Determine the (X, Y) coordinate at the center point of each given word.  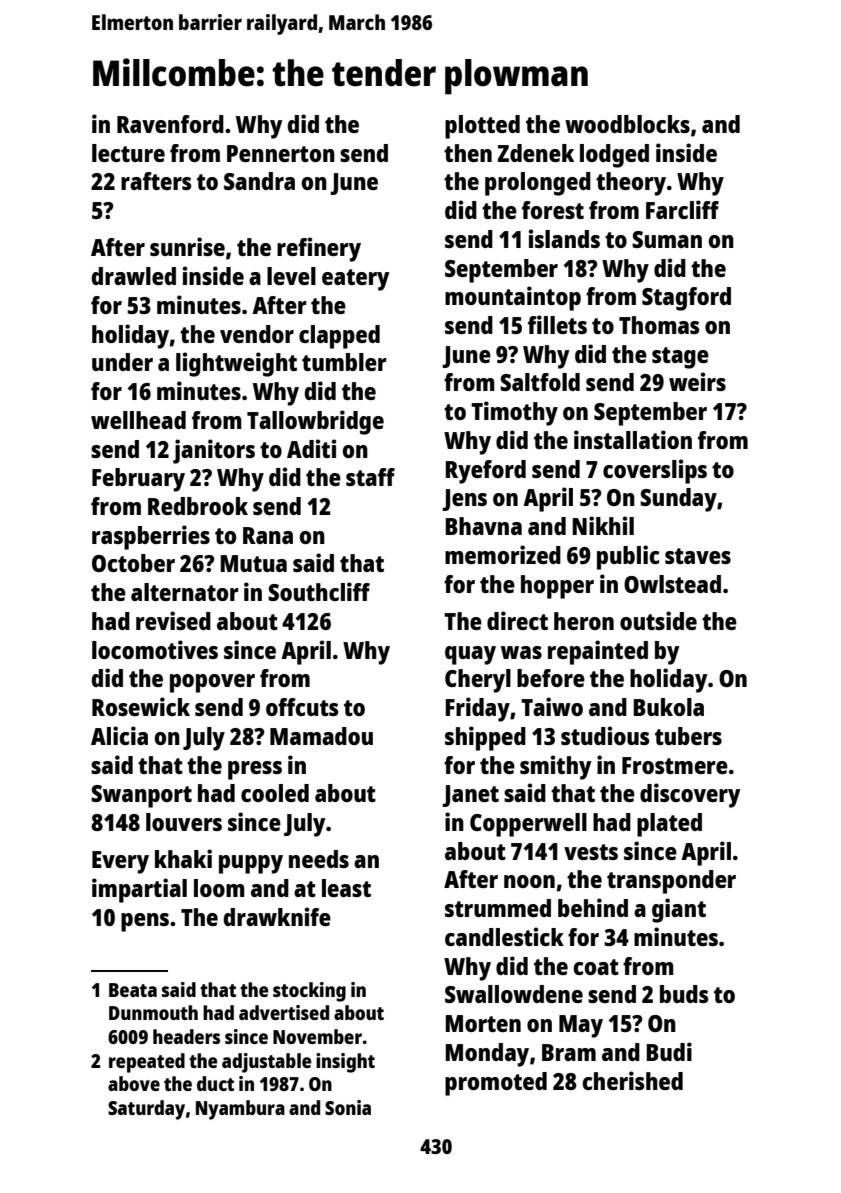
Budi (669, 1051)
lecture (128, 153)
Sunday (678, 500)
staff (370, 477)
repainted (598, 652)
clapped (339, 337)
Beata (133, 990)
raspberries (151, 537)
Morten (483, 1023)
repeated (147, 1063)
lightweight (236, 364)
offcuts (302, 707)
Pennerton (281, 153)
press (255, 770)
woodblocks (627, 124)
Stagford (686, 299)
